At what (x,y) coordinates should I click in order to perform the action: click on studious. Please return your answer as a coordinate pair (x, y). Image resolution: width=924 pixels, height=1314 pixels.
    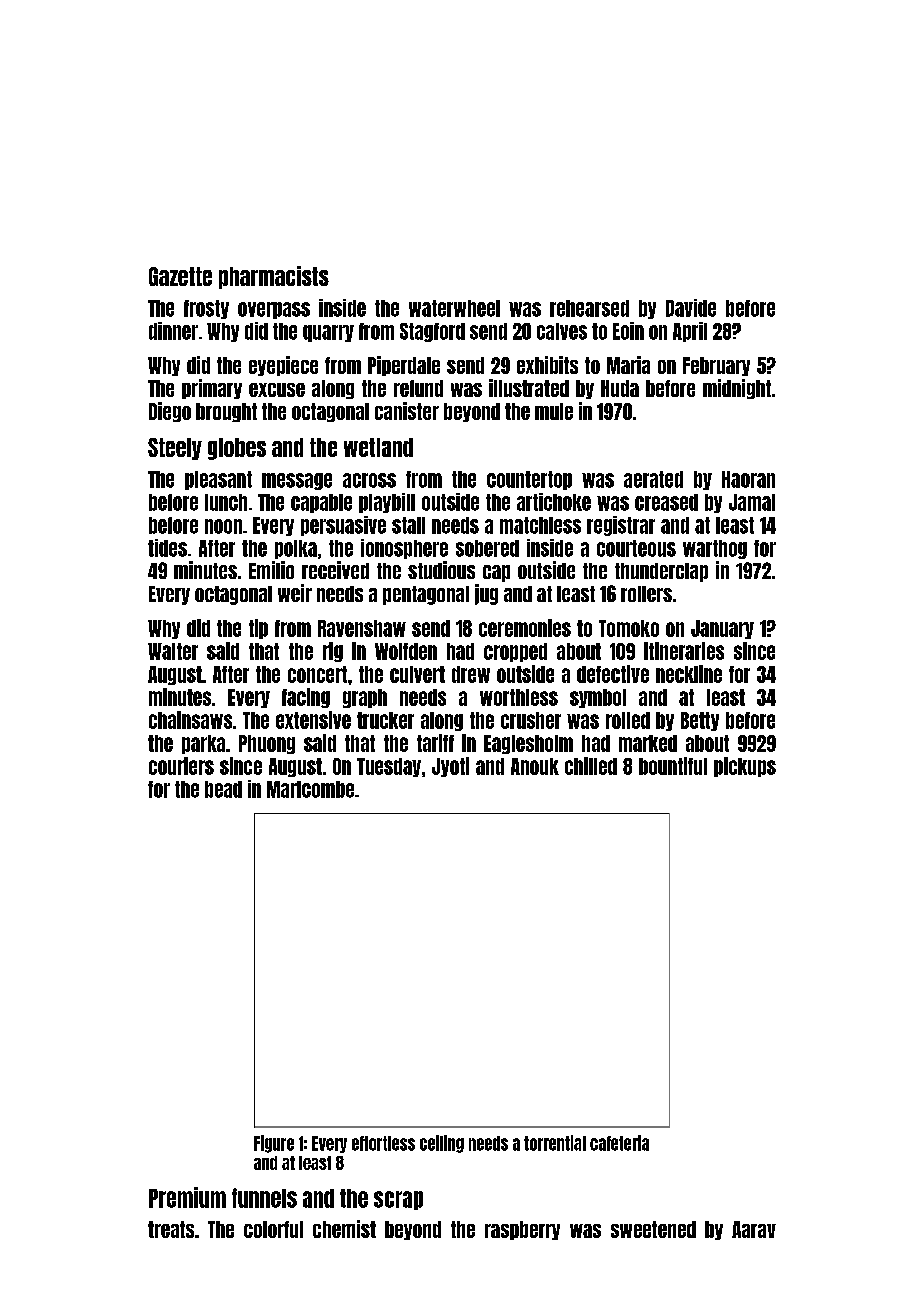
    Looking at the image, I should click on (441, 570).
